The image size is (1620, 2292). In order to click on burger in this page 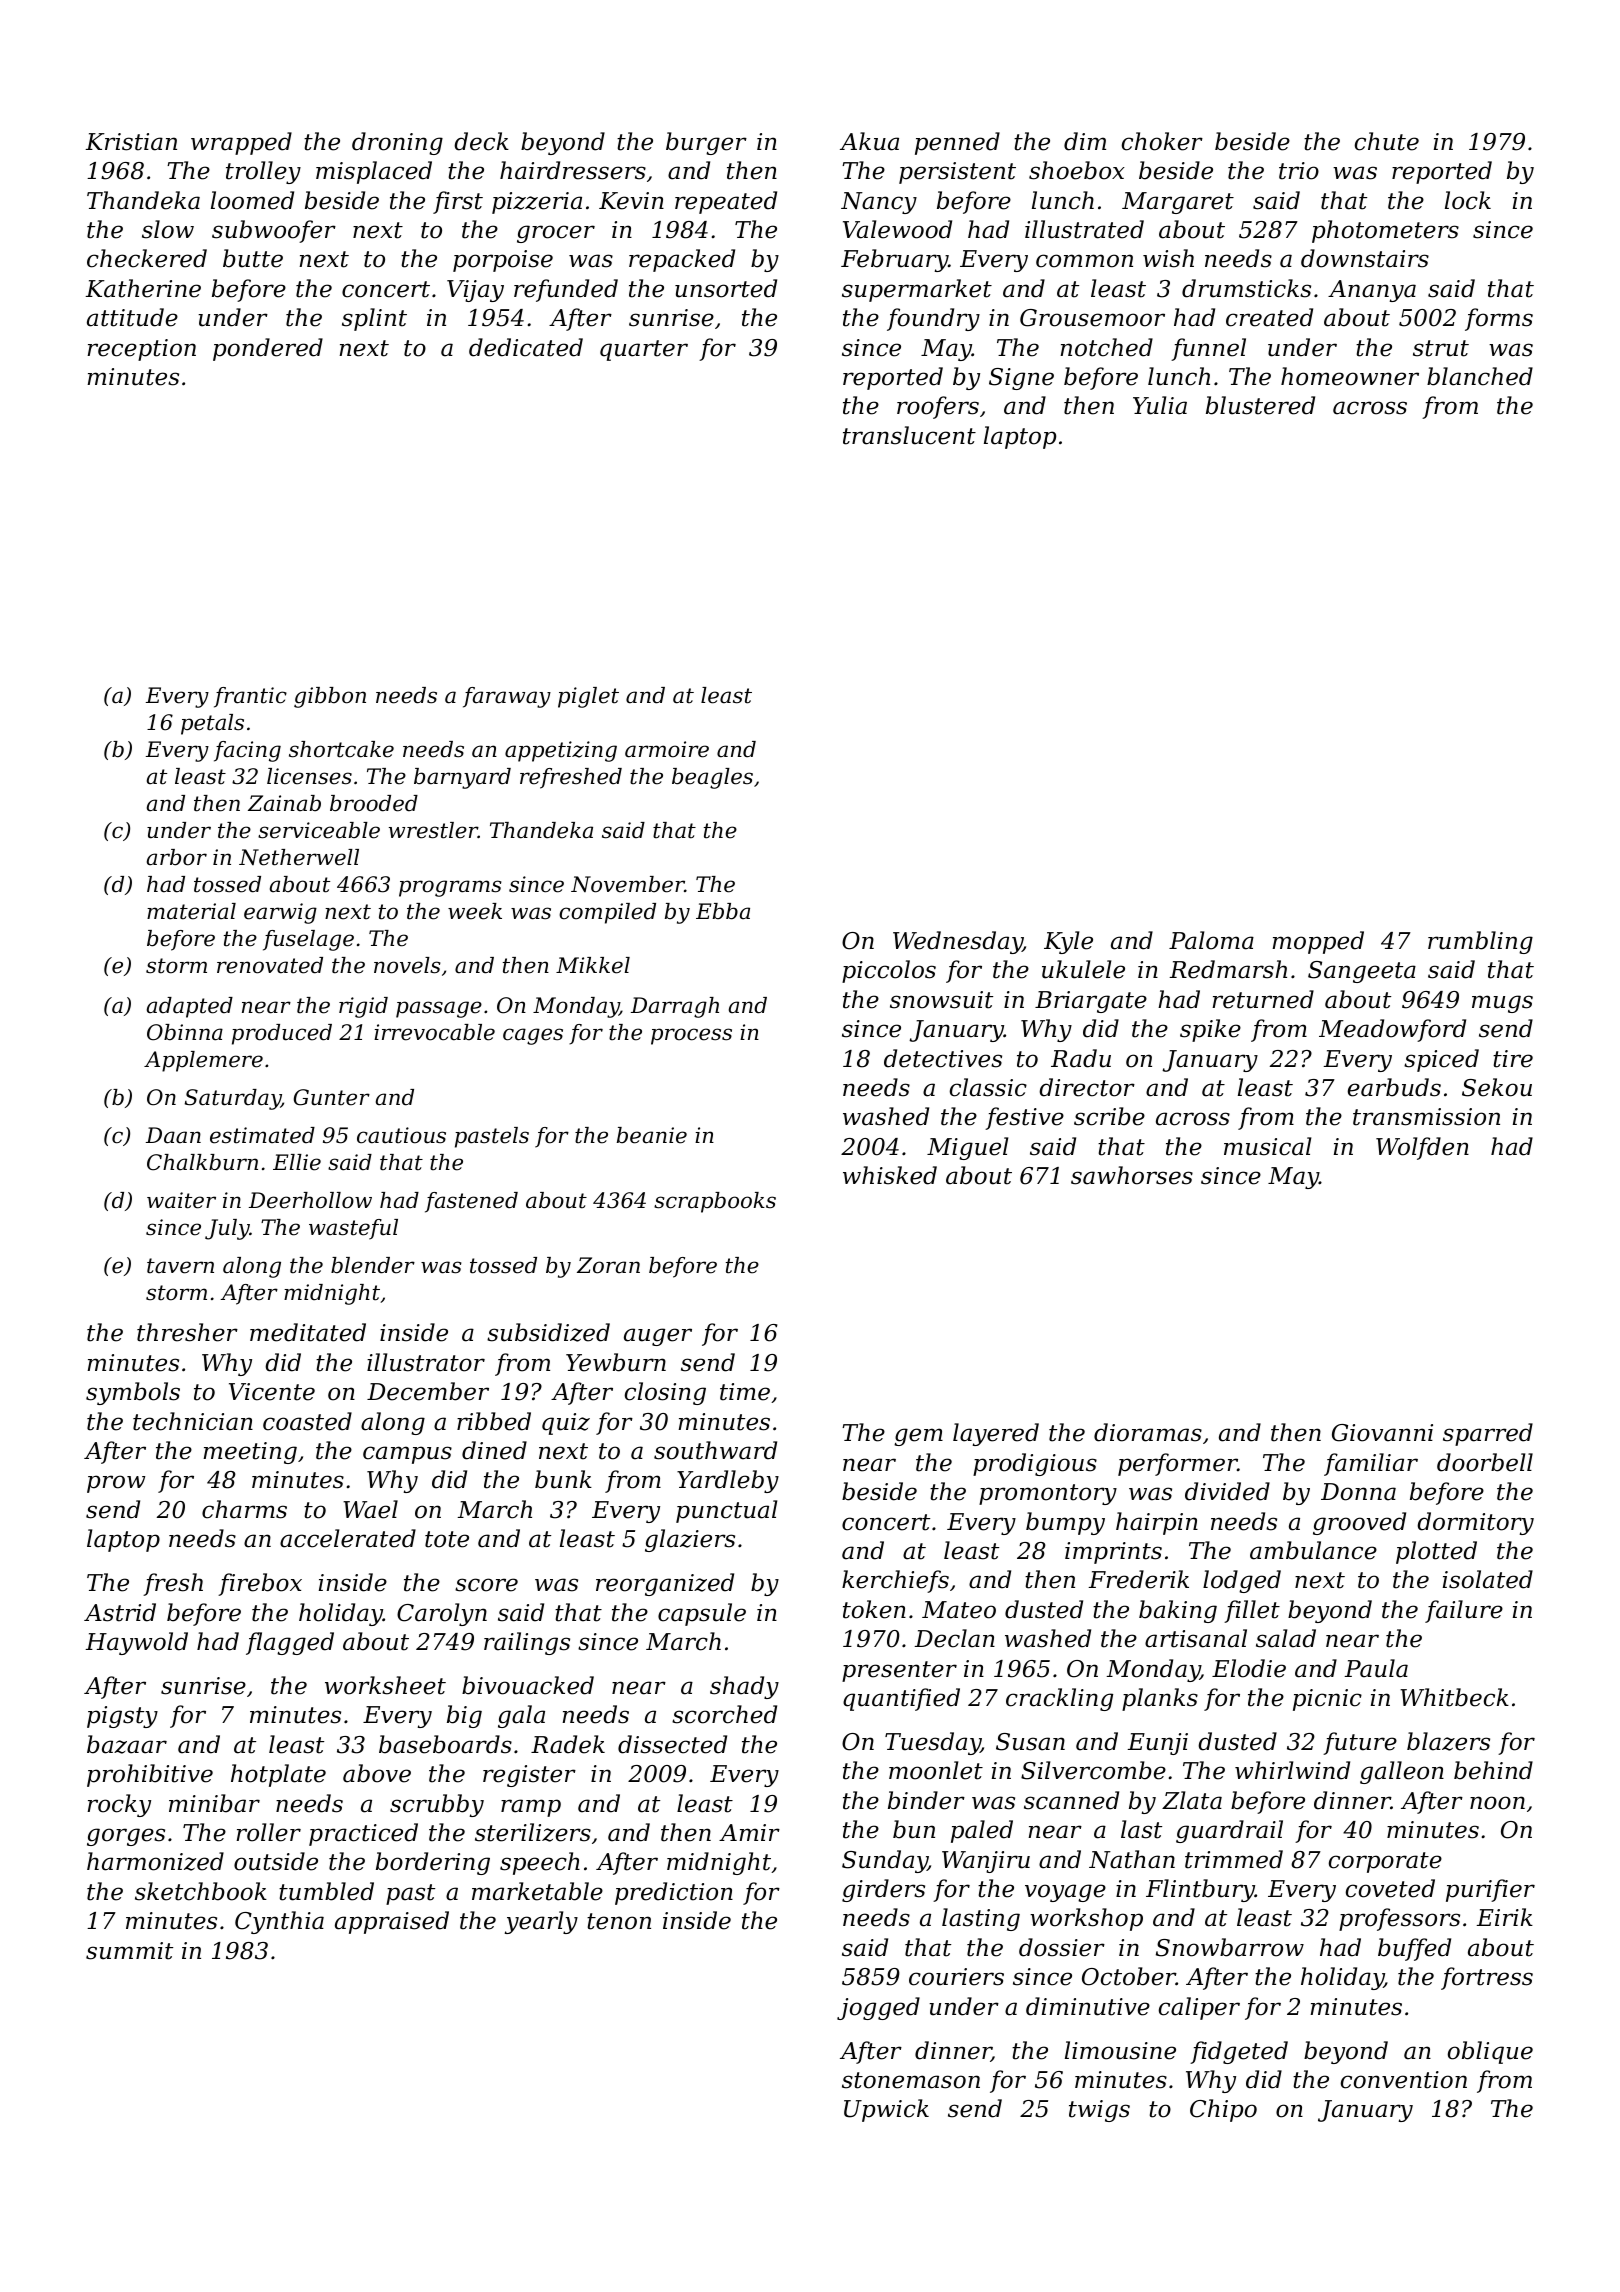, I will do `click(706, 143)`.
